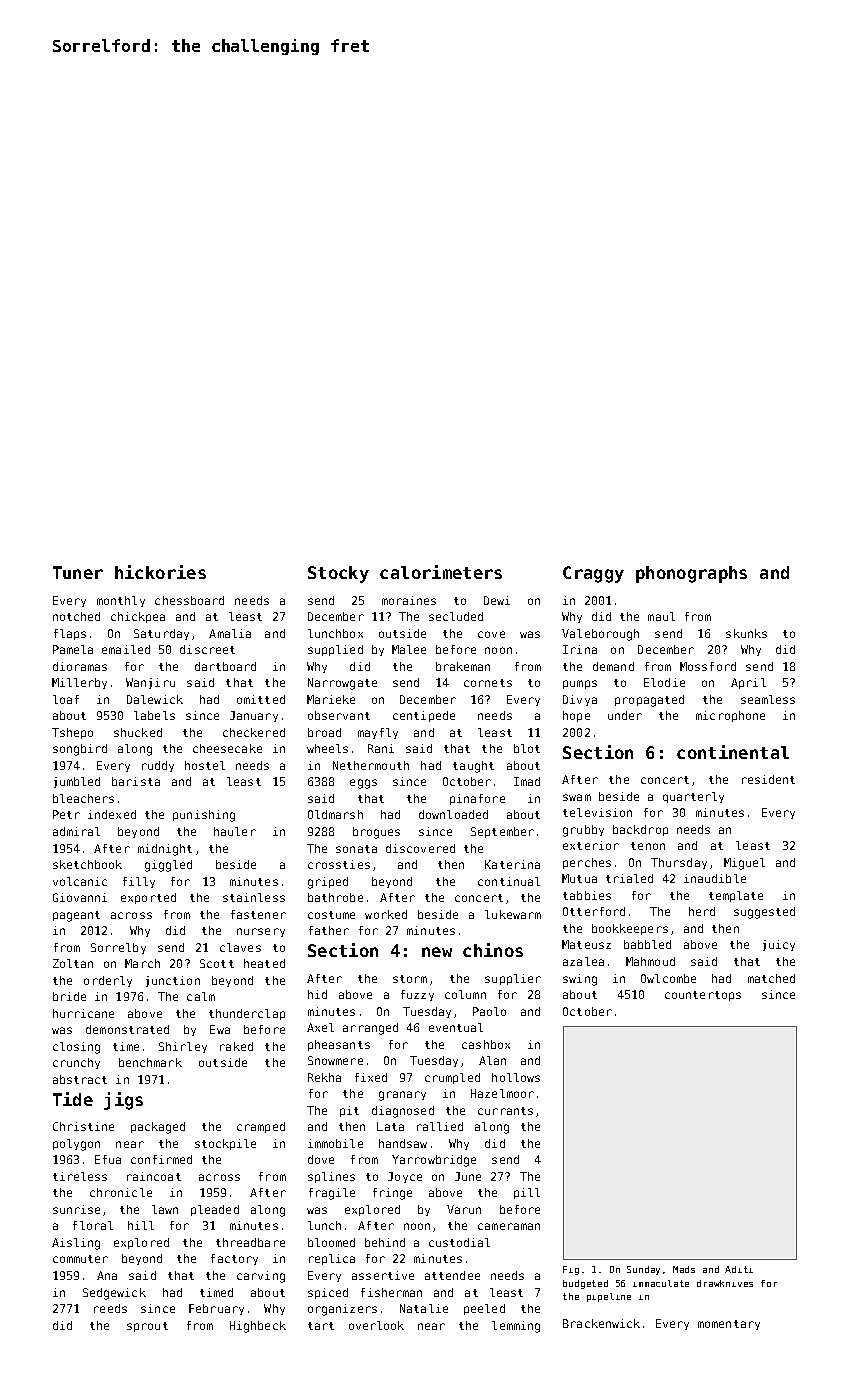 Image resolution: width=849 pixels, height=1400 pixels. What do you see at coordinates (493, 950) in the document?
I see `chinos` at bounding box center [493, 950].
